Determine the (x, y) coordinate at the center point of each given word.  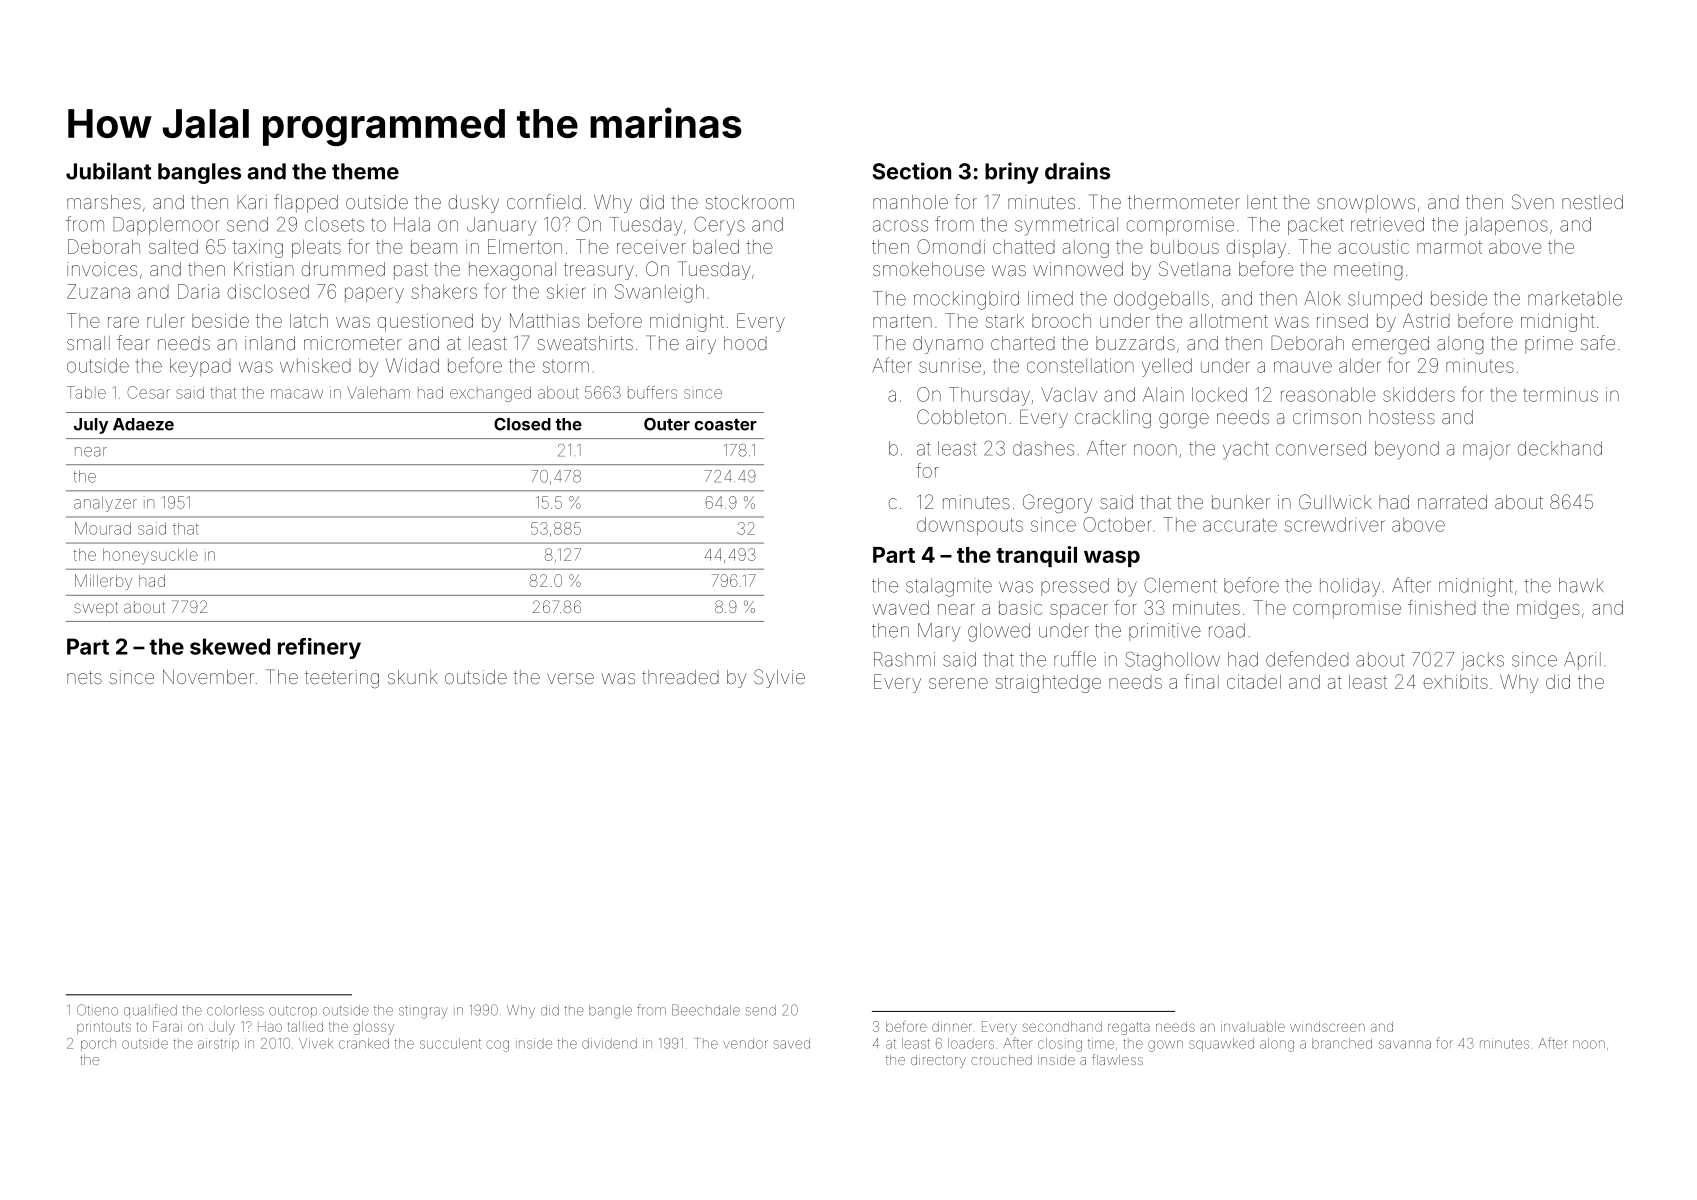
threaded (680, 677)
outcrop (293, 1011)
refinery (319, 648)
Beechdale (706, 1010)
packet (1316, 226)
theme (365, 171)
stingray (423, 1012)
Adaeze (143, 424)
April (1582, 661)
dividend (609, 1043)
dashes (1043, 448)
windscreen (1327, 1026)
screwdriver (1334, 524)
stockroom (750, 202)
